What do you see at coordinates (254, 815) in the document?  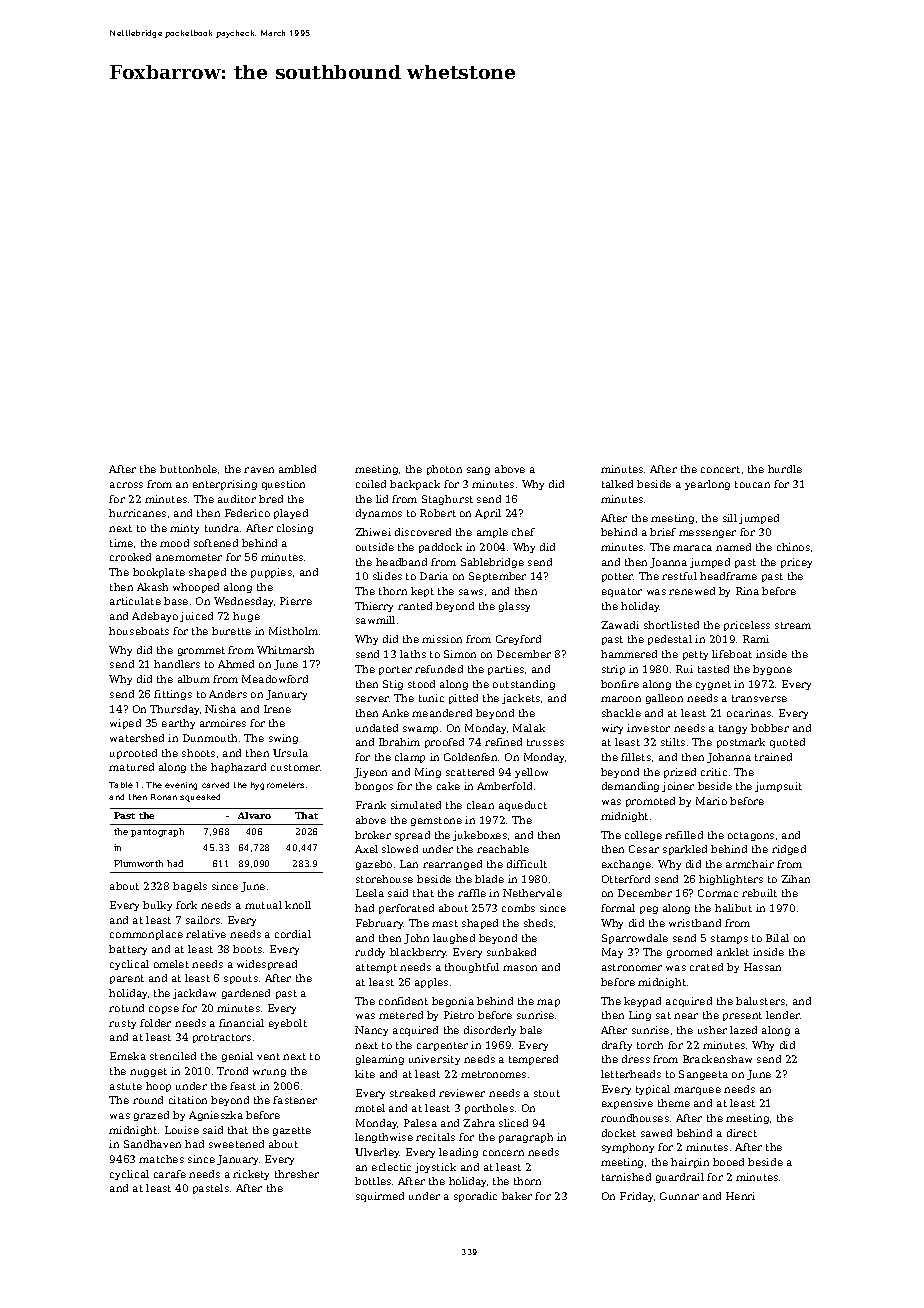 I see `Alvaro` at bounding box center [254, 815].
